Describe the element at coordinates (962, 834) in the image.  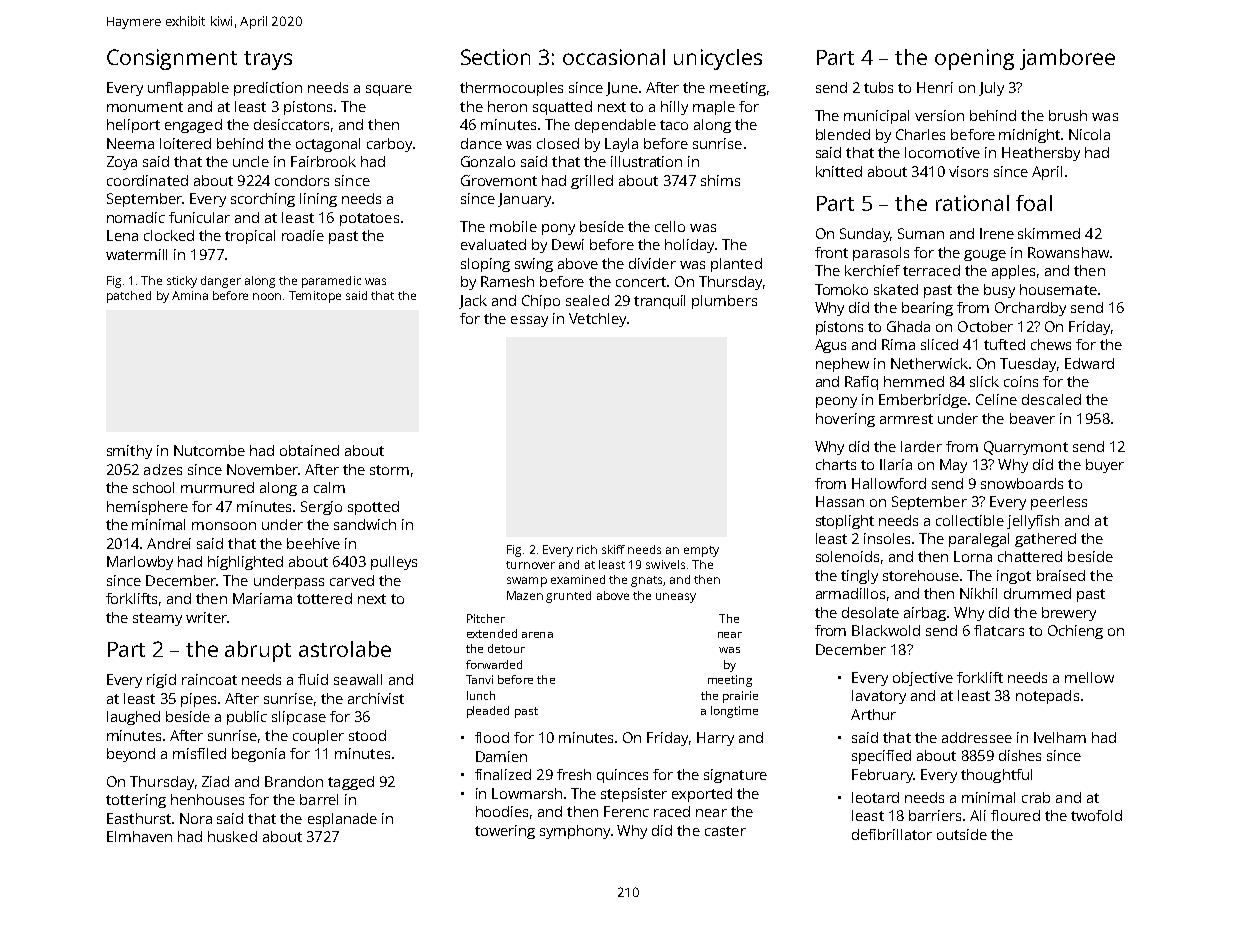
I see `outside` at that location.
